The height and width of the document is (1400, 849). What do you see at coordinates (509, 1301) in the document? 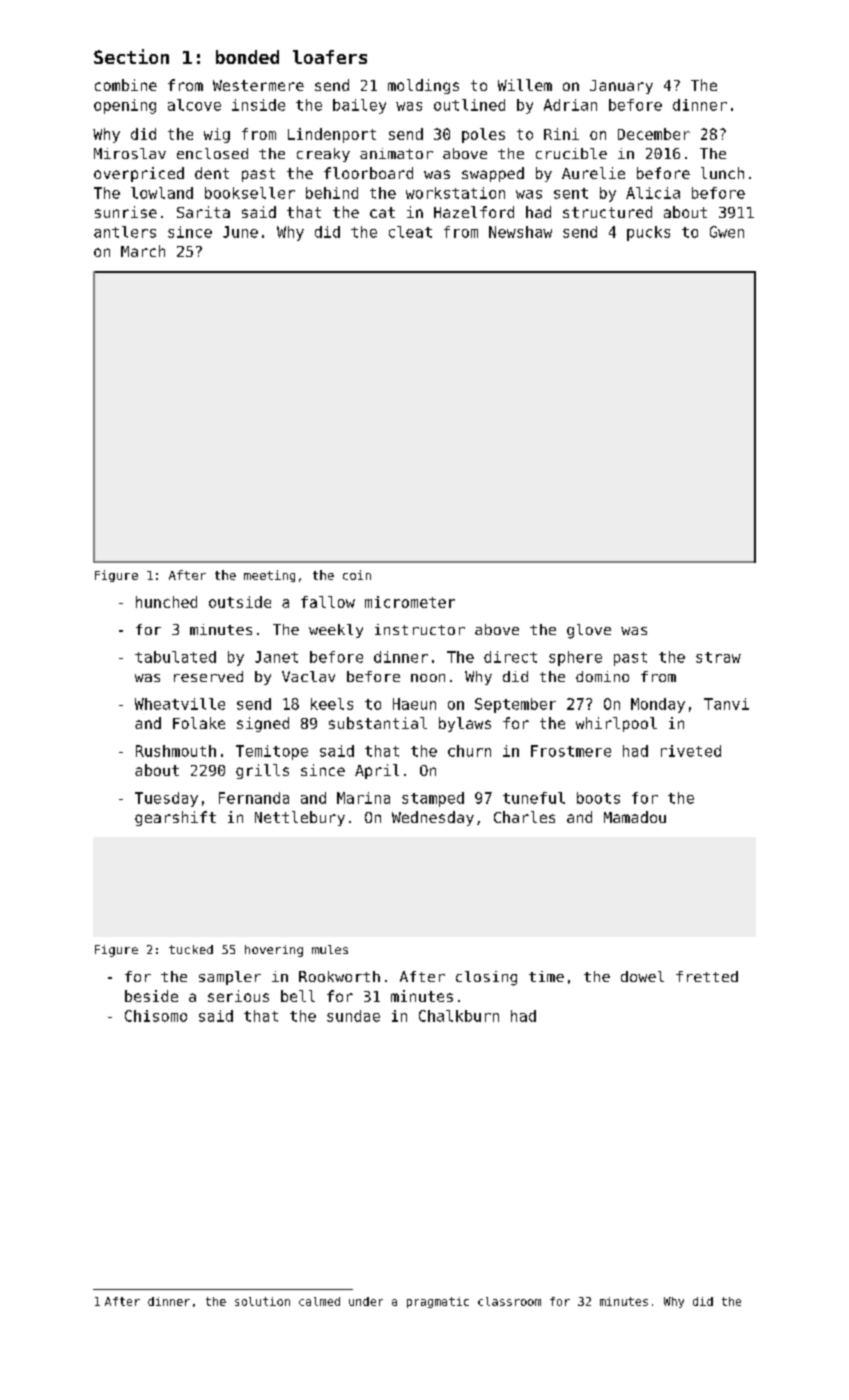
I see `classroom` at bounding box center [509, 1301].
